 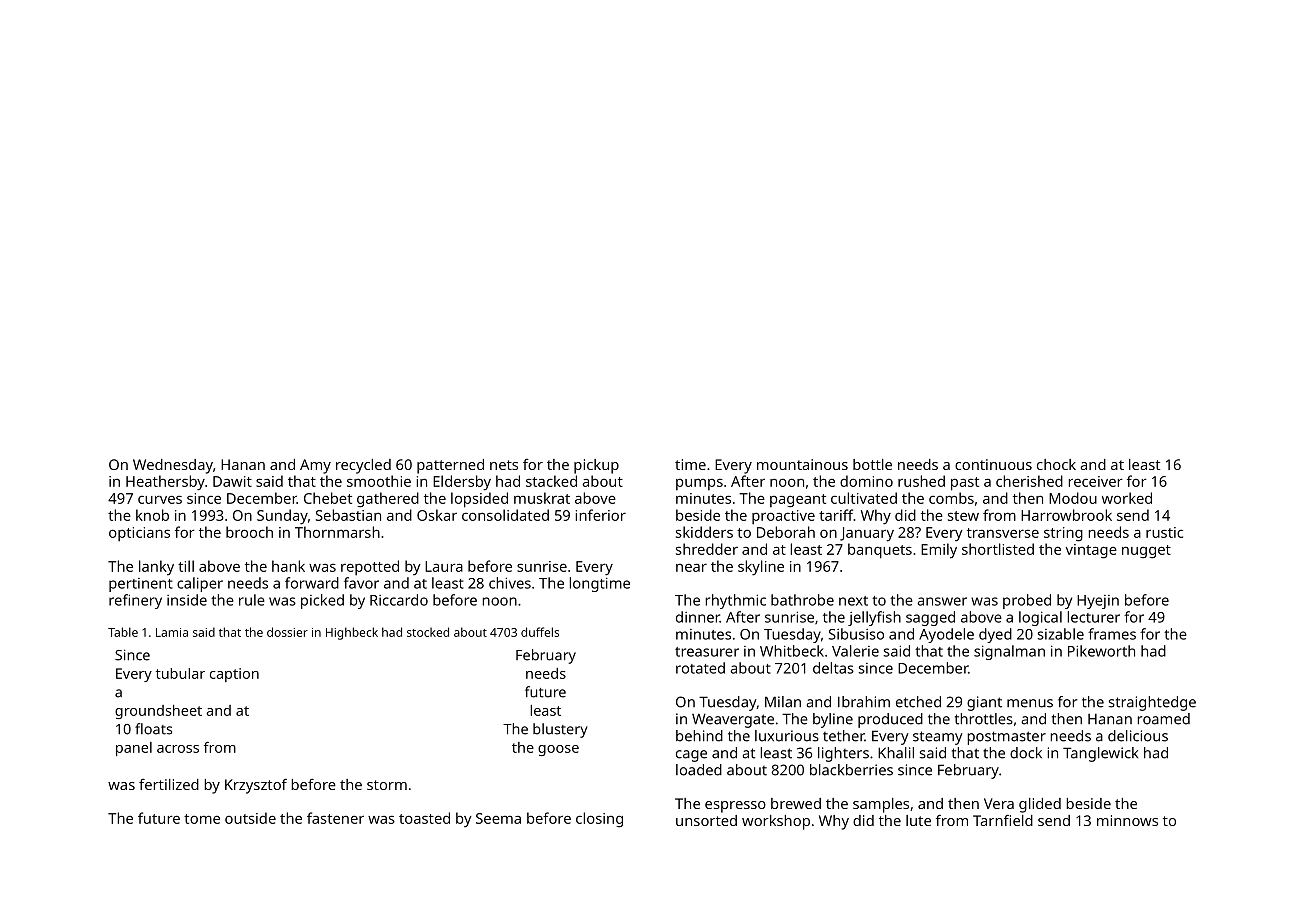 What do you see at coordinates (153, 729) in the screenshot?
I see `floats` at bounding box center [153, 729].
